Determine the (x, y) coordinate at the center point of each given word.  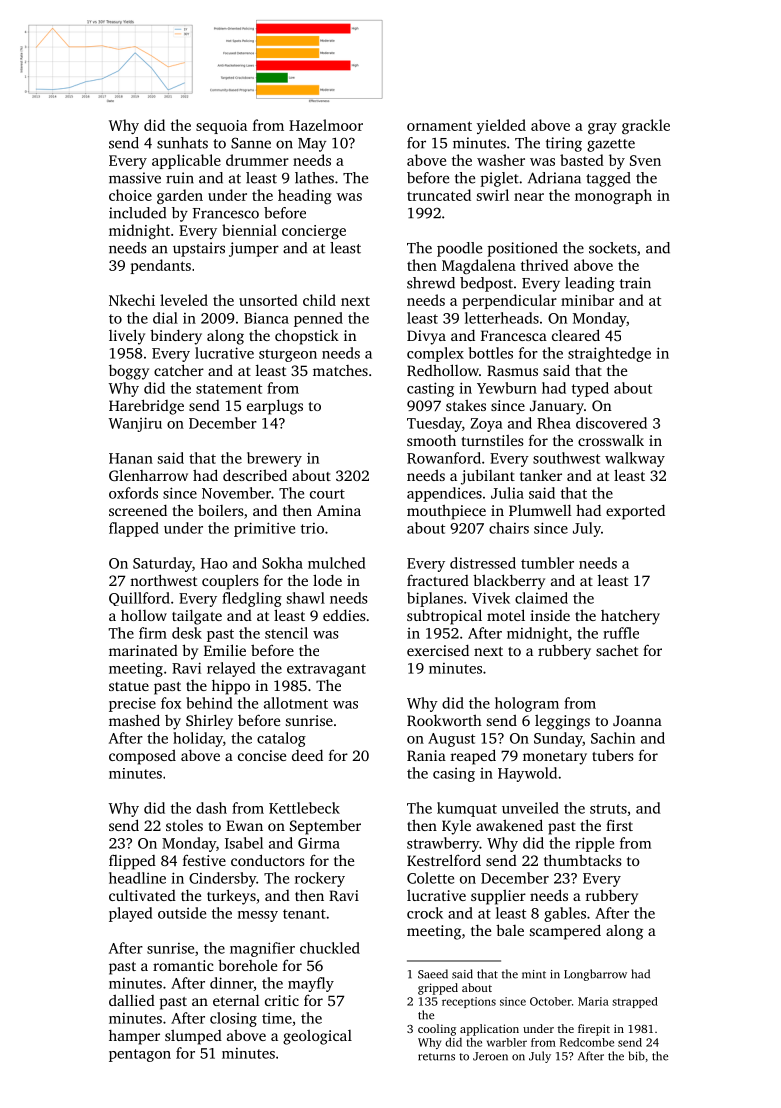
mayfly (311, 984)
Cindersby (222, 879)
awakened (509, 825)
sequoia (221, 127)
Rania (426, 755)
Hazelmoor (326, 125)
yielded (501, 126)
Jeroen (490, 1056)
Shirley (209, 722)
